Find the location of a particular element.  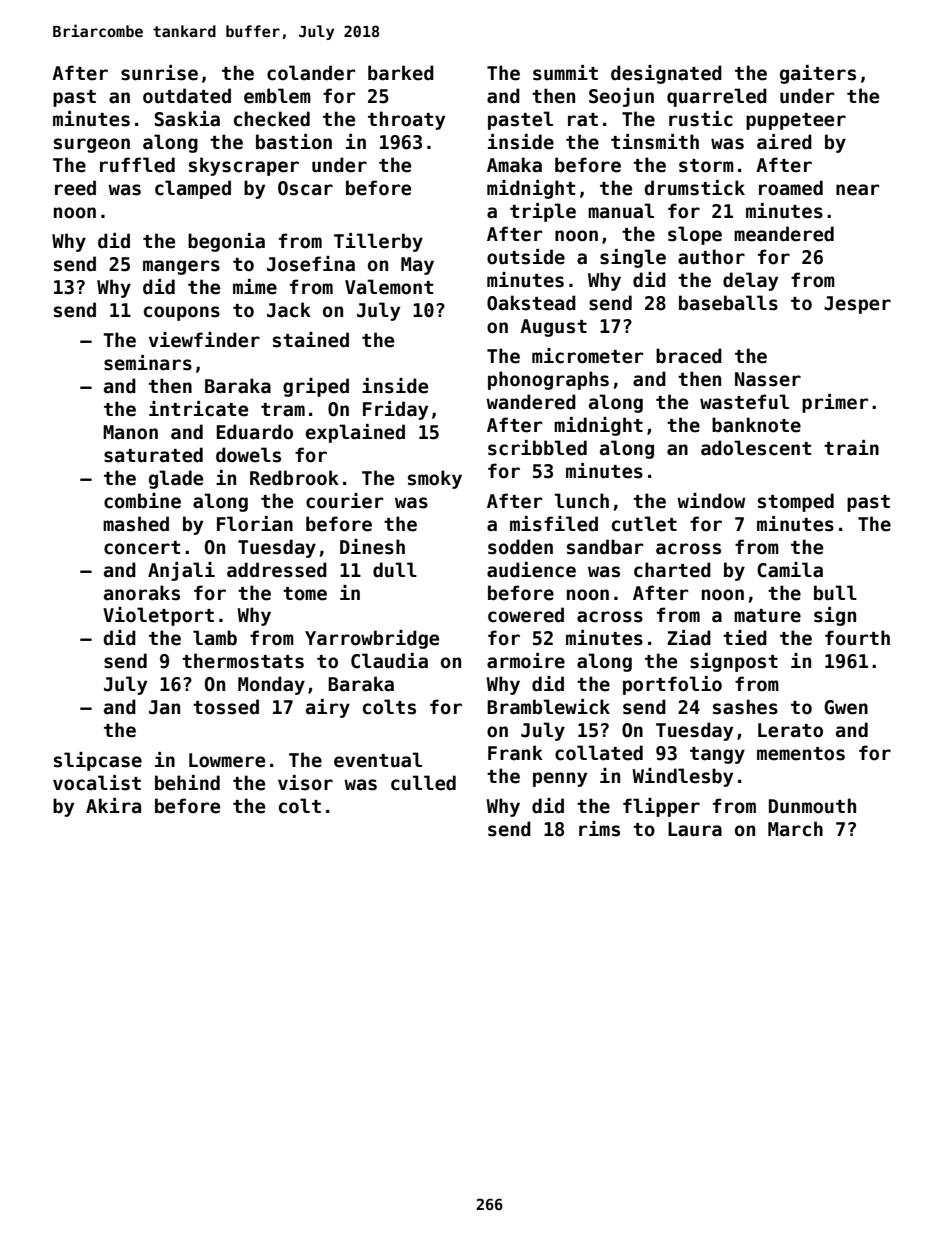

wandered is located at coordinates (531, 402).
